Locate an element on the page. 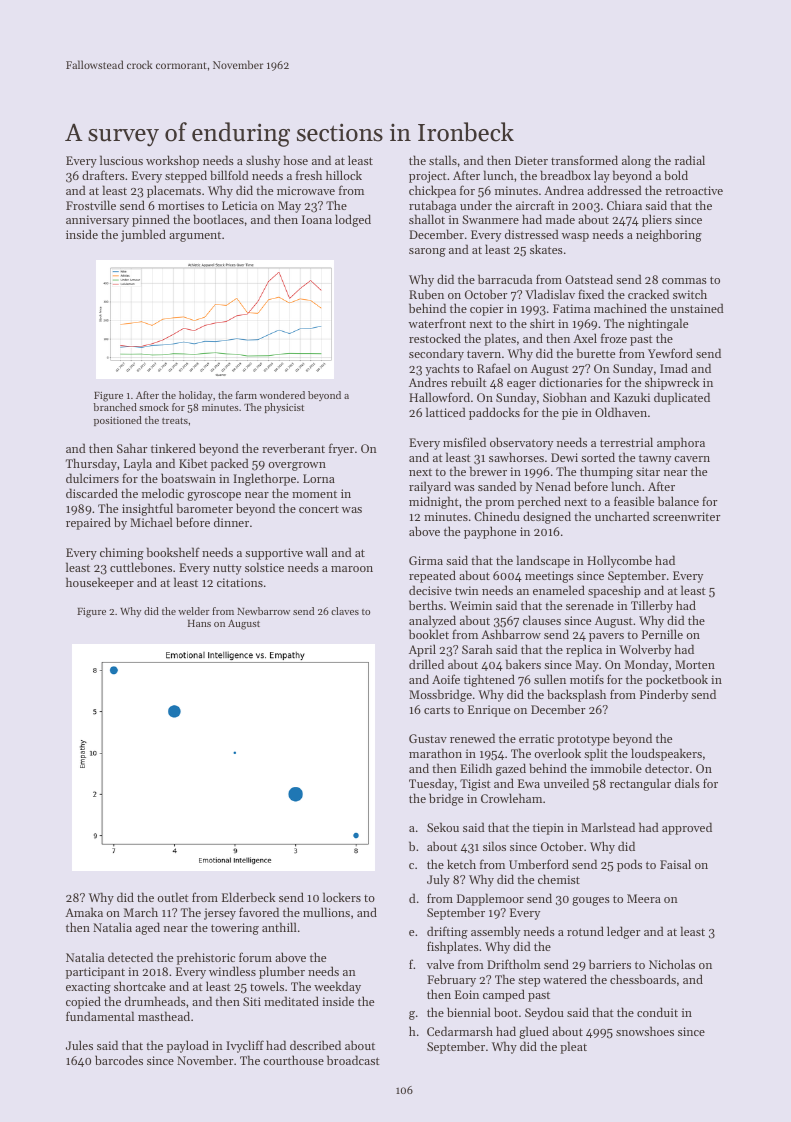 This document has height=1122, width=791. courthouse is located at coordinates (293, 1060).
